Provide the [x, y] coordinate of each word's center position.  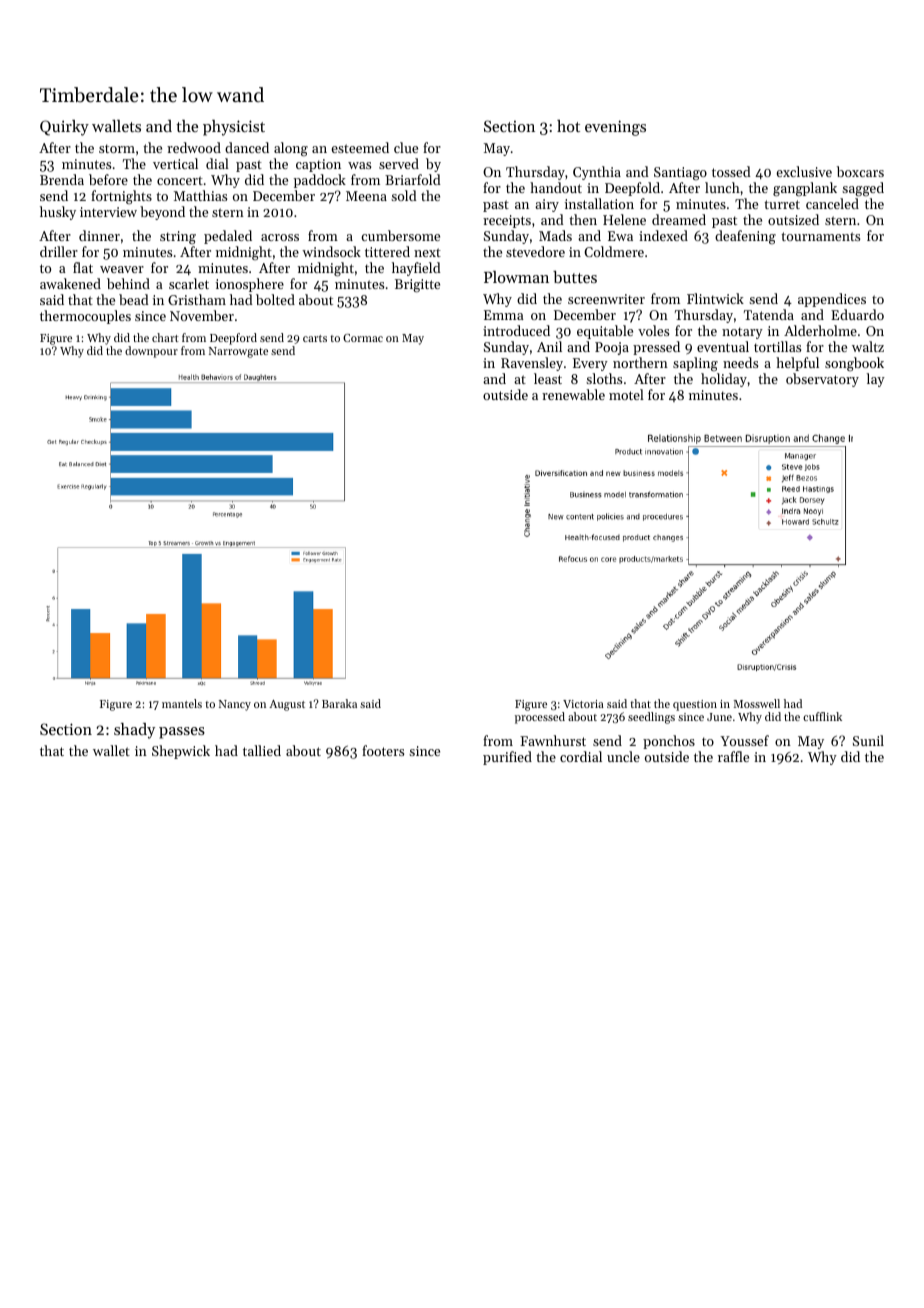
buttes [575, 277]
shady [134, 731]
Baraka [339, 703]
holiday [724, 380]
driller [59, 251]
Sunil [868, 740]
